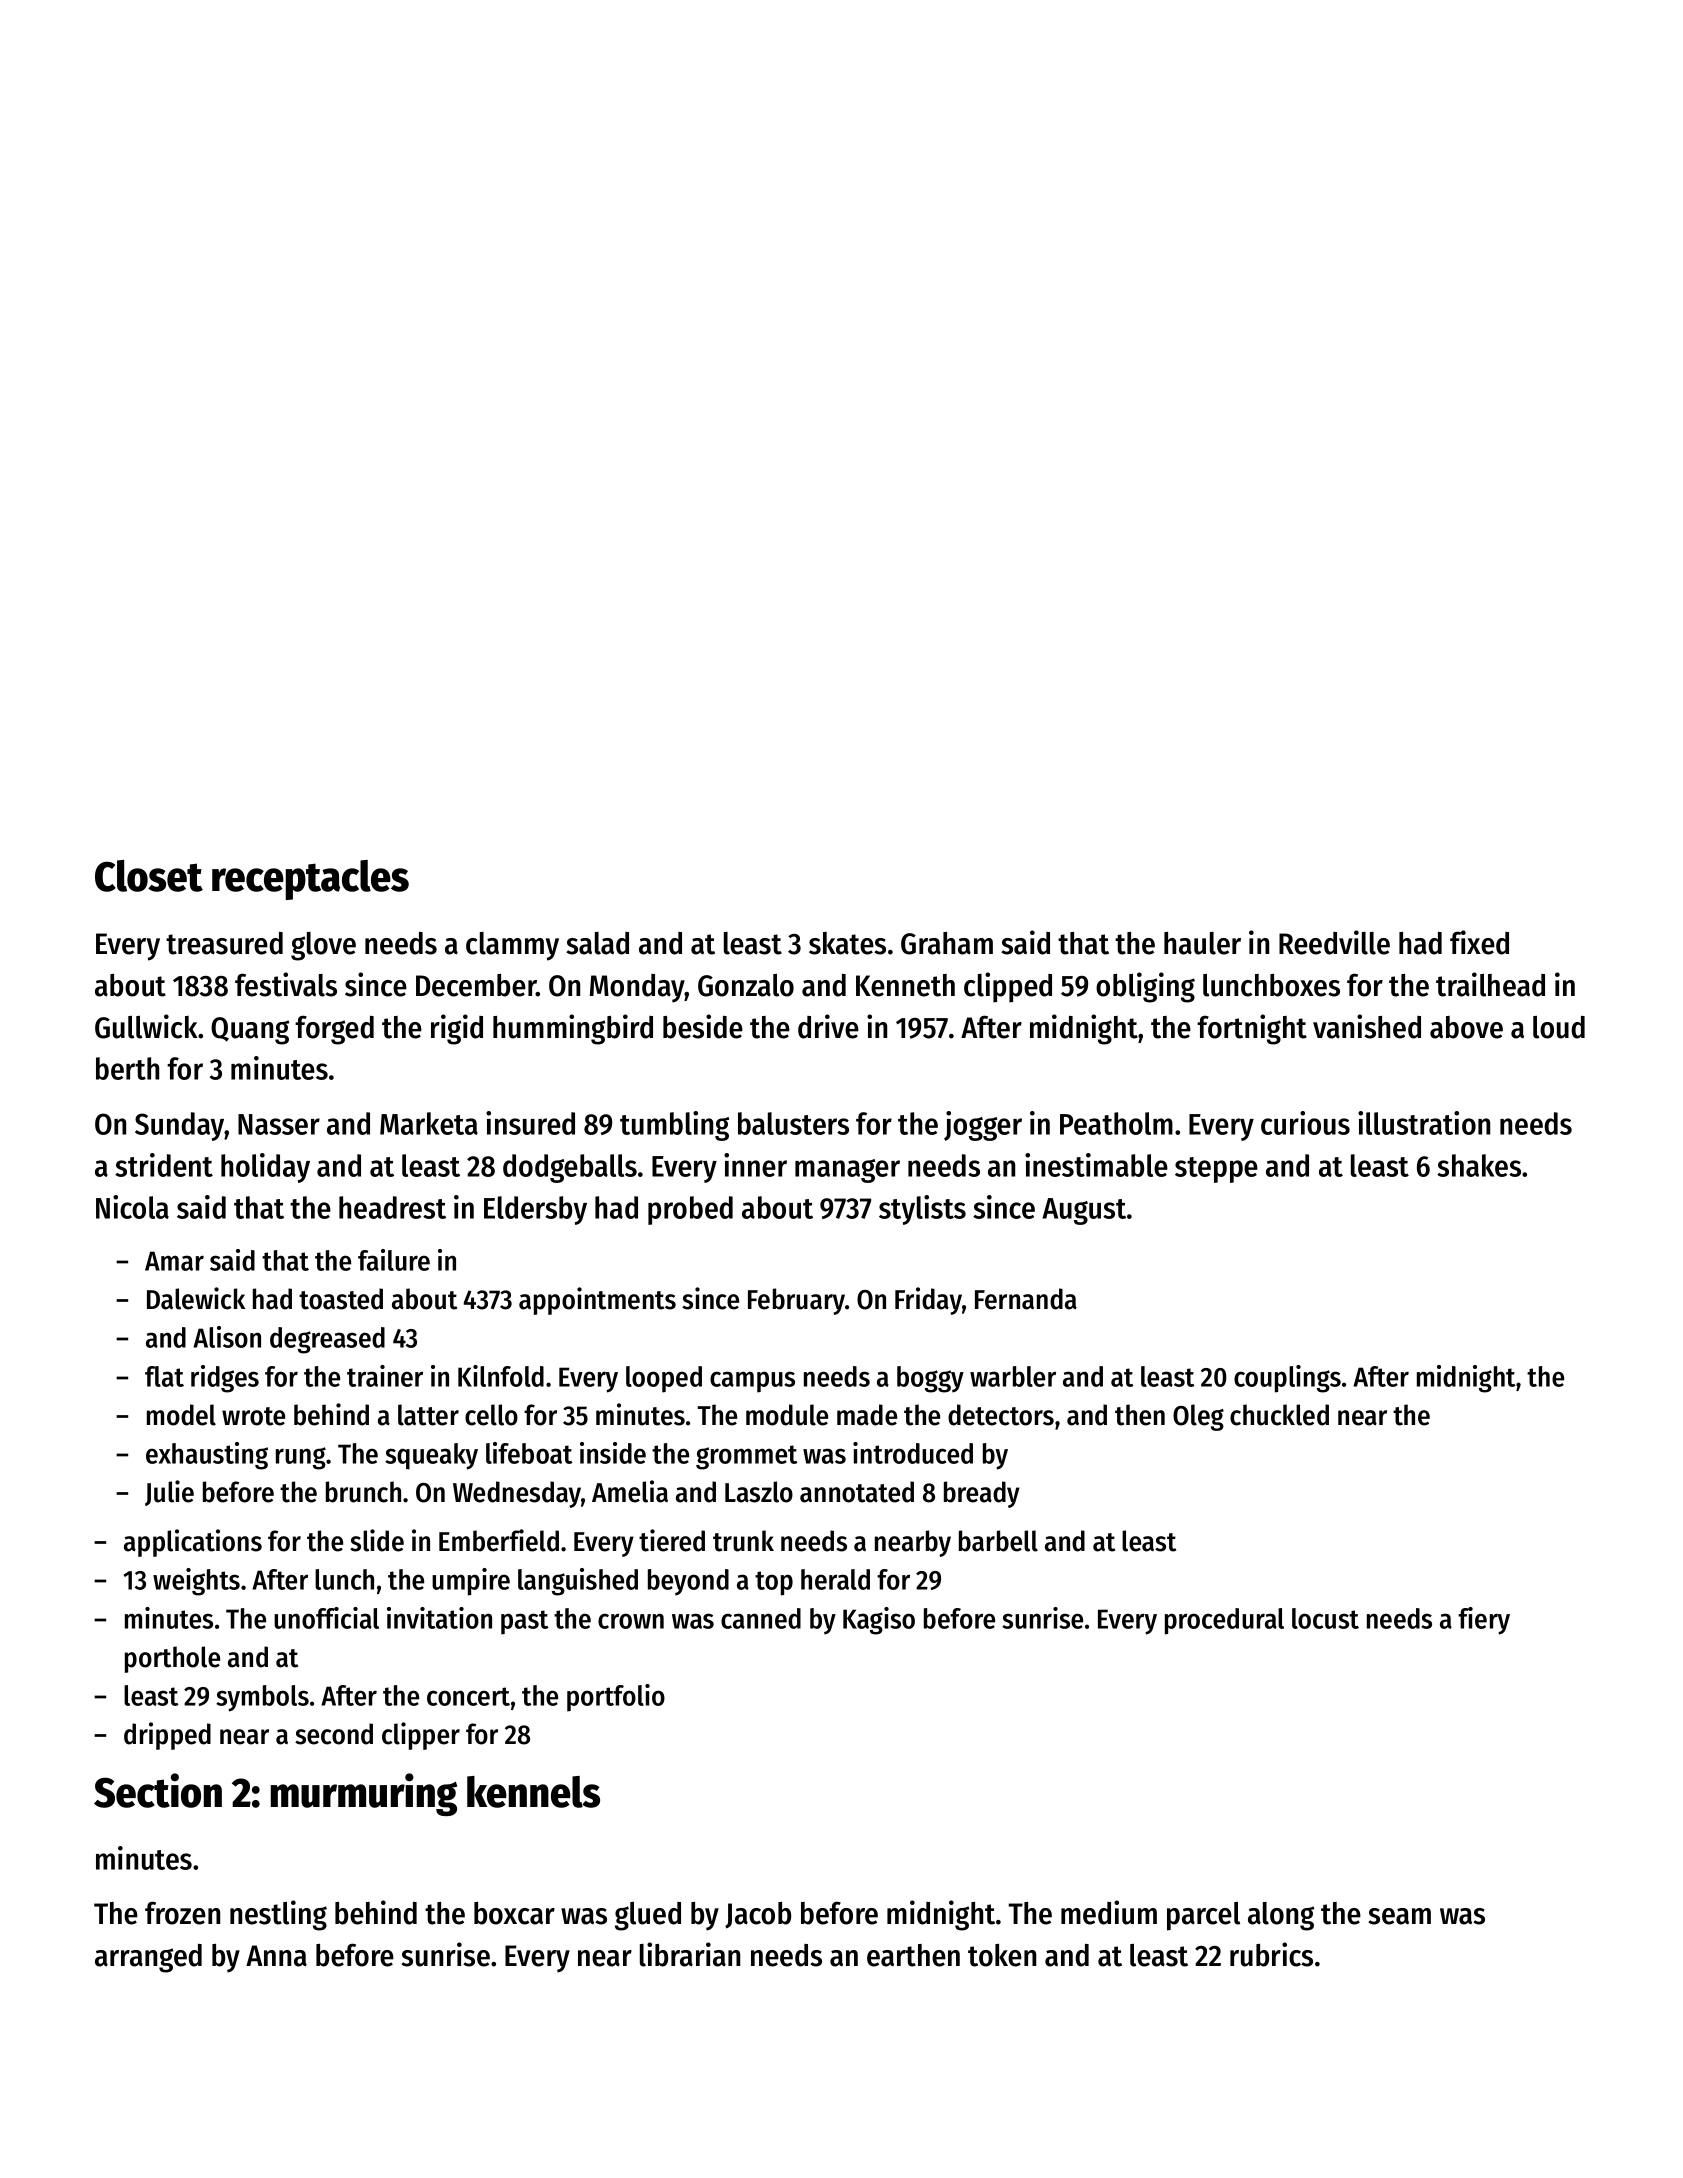  What do you see at coordinates (499, 1540) in the page?
I see `Emberfield` at bounding box center [499, 1540].
